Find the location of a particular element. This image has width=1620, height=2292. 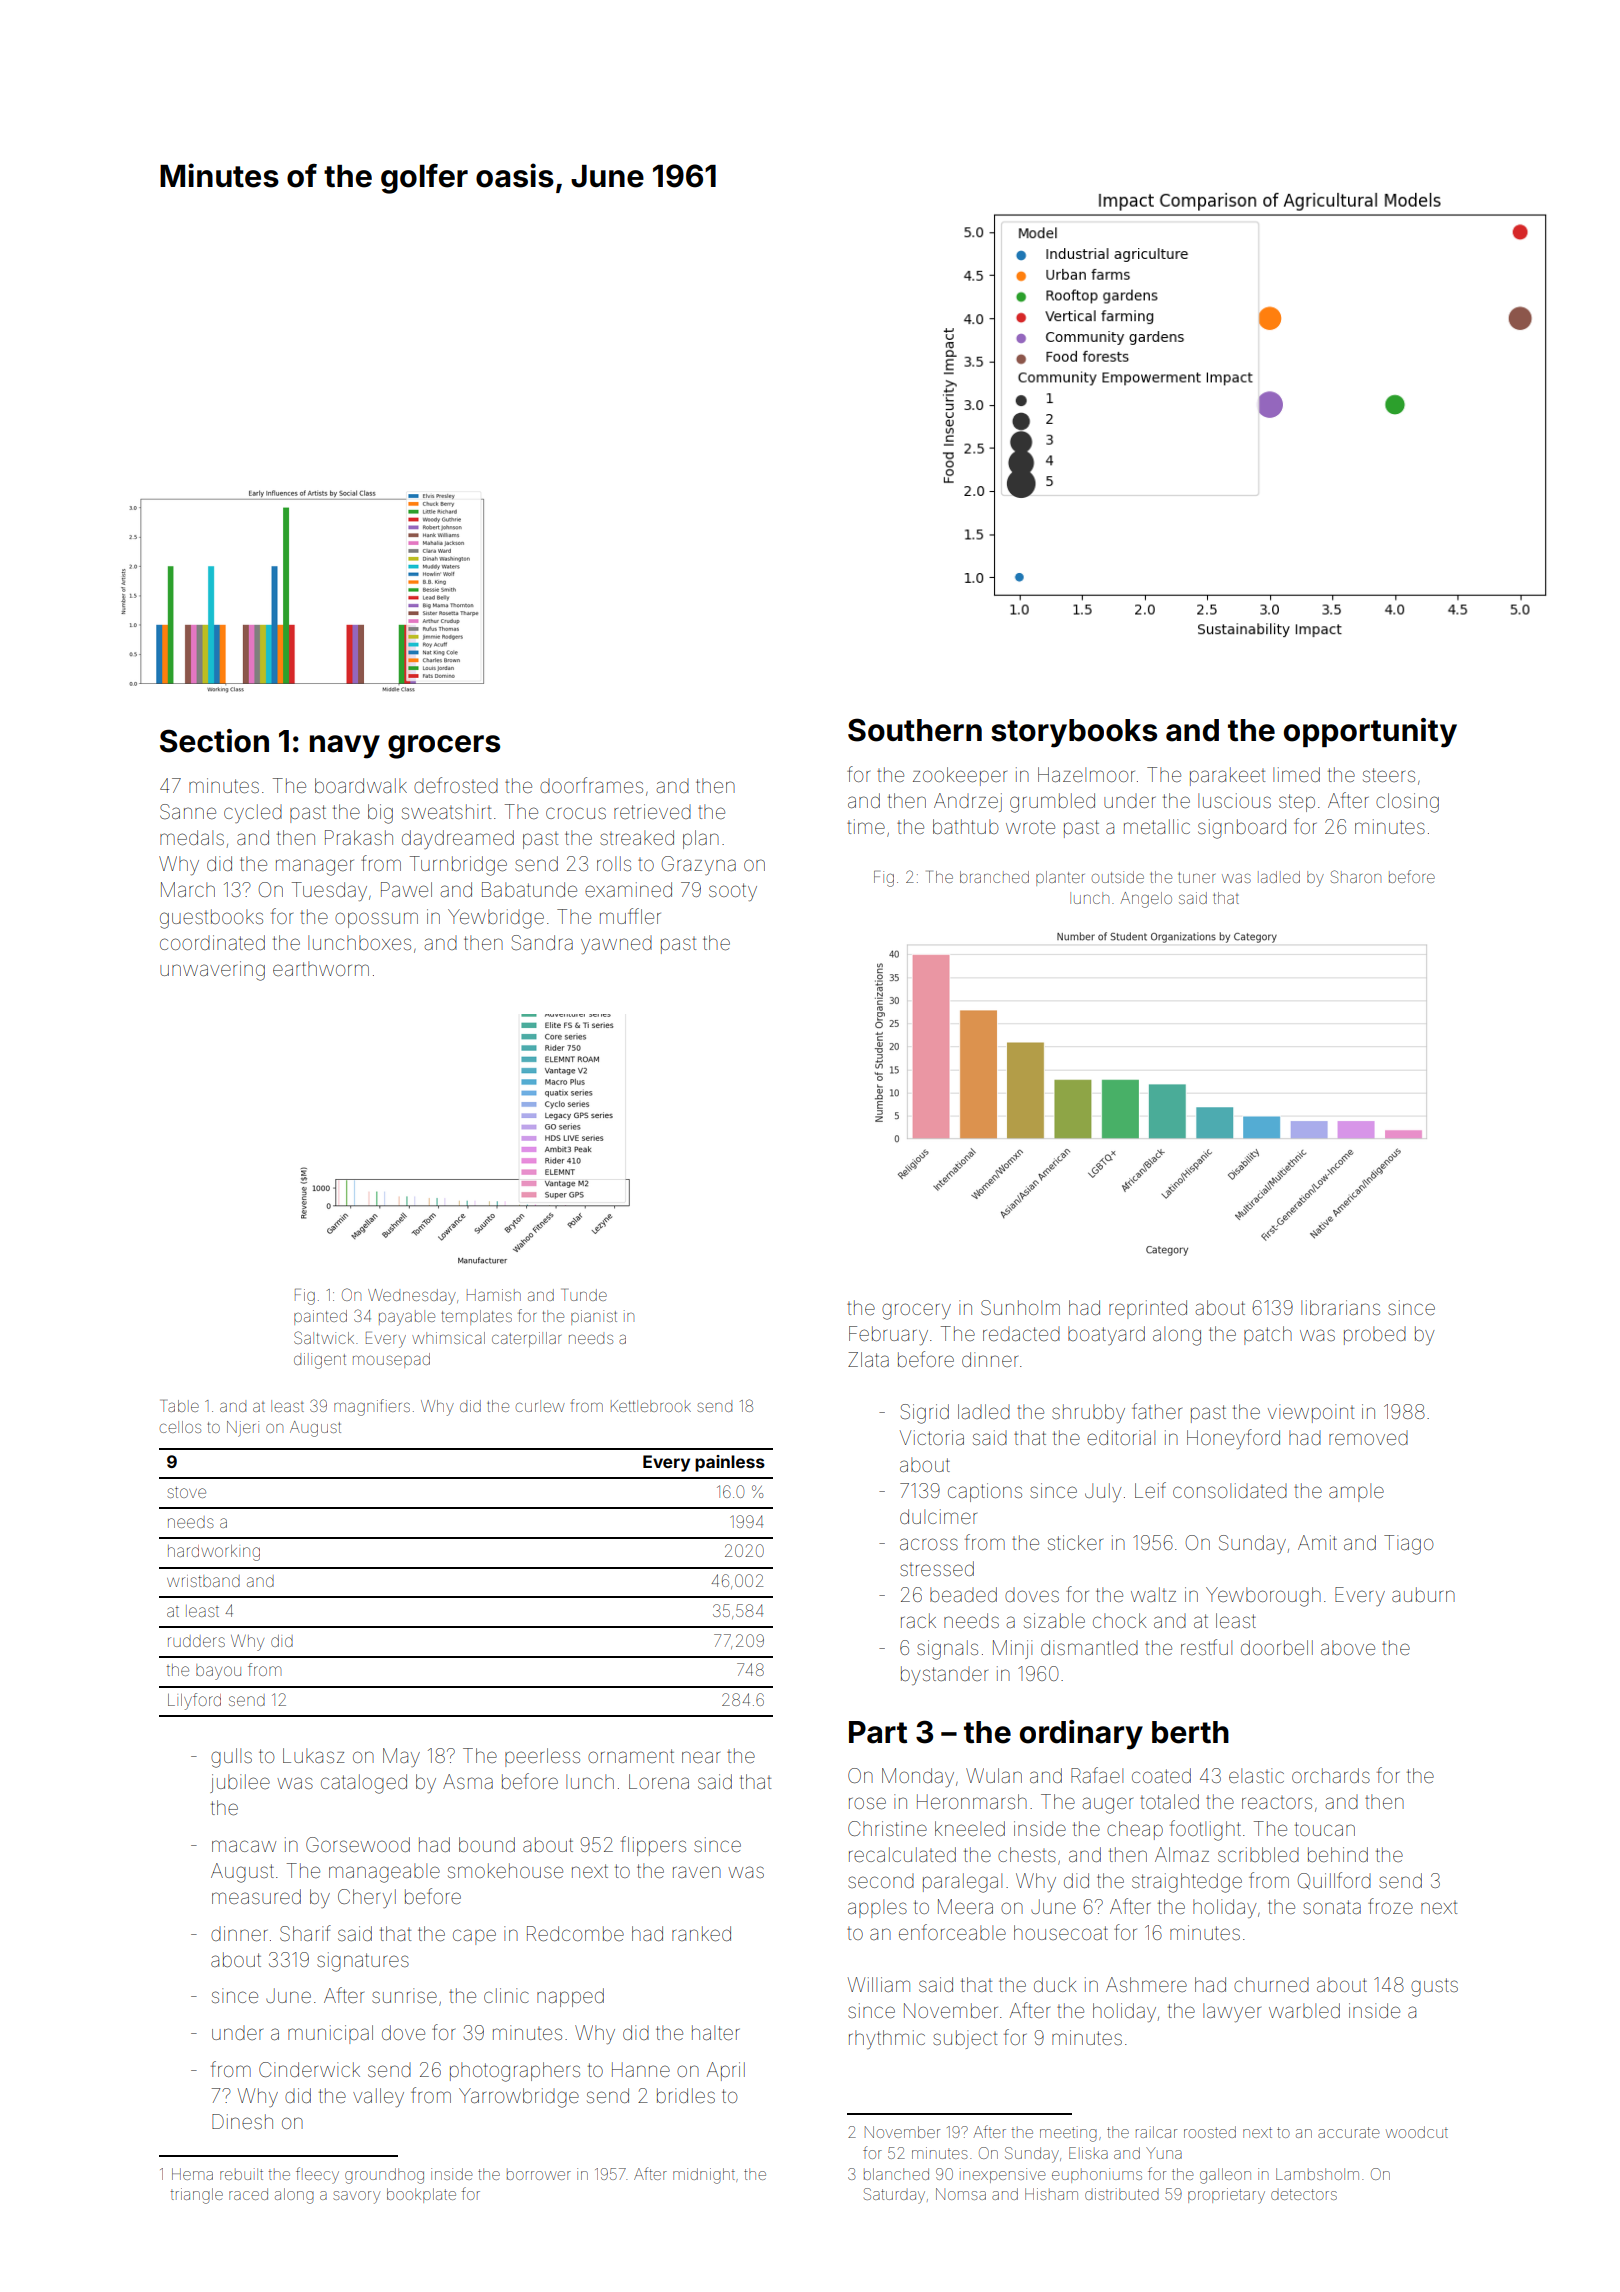

Sharon is located at coordinates (1356, 876).
